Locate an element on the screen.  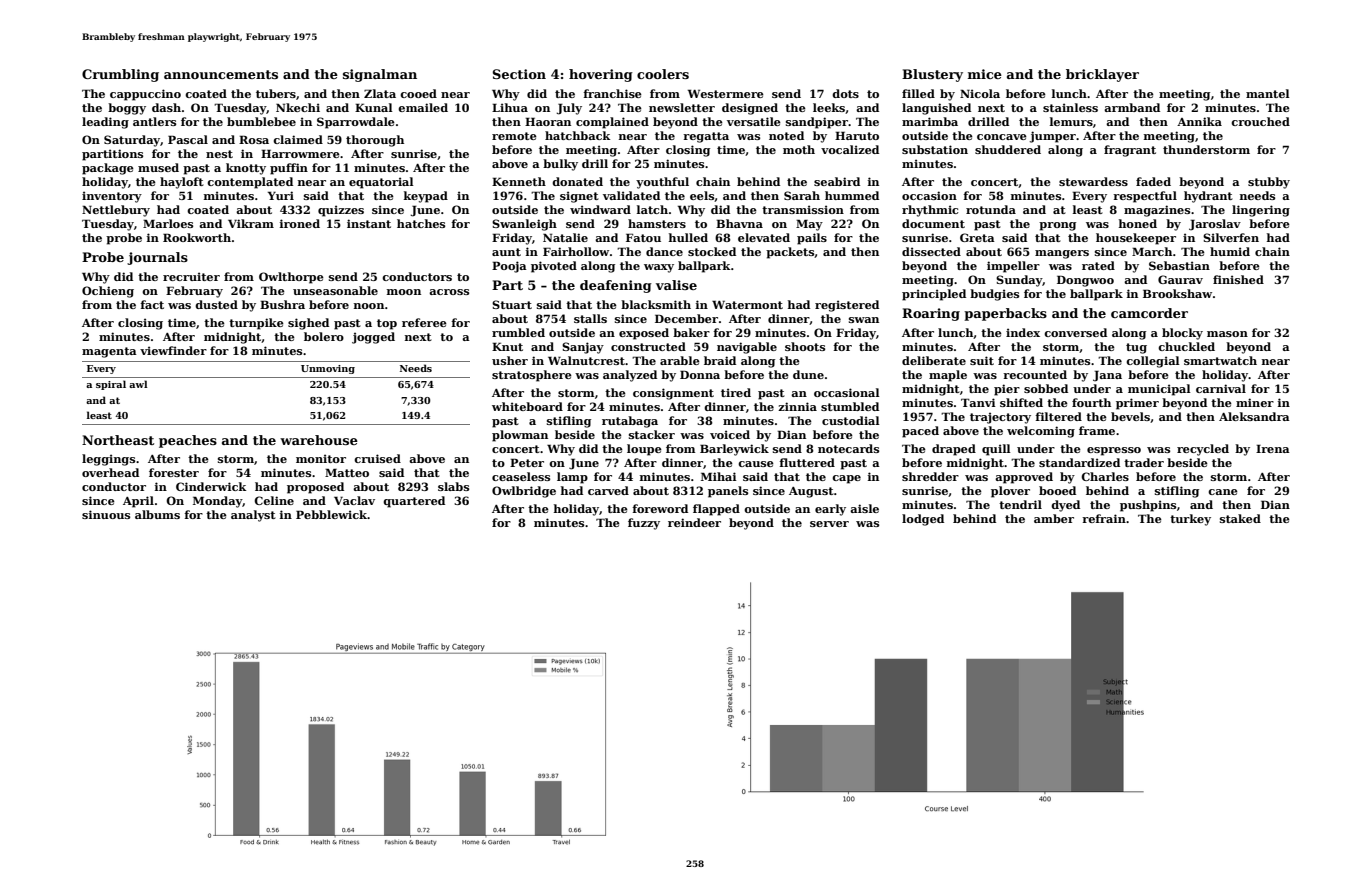
stubby is located at coordinates (1269, 183).
